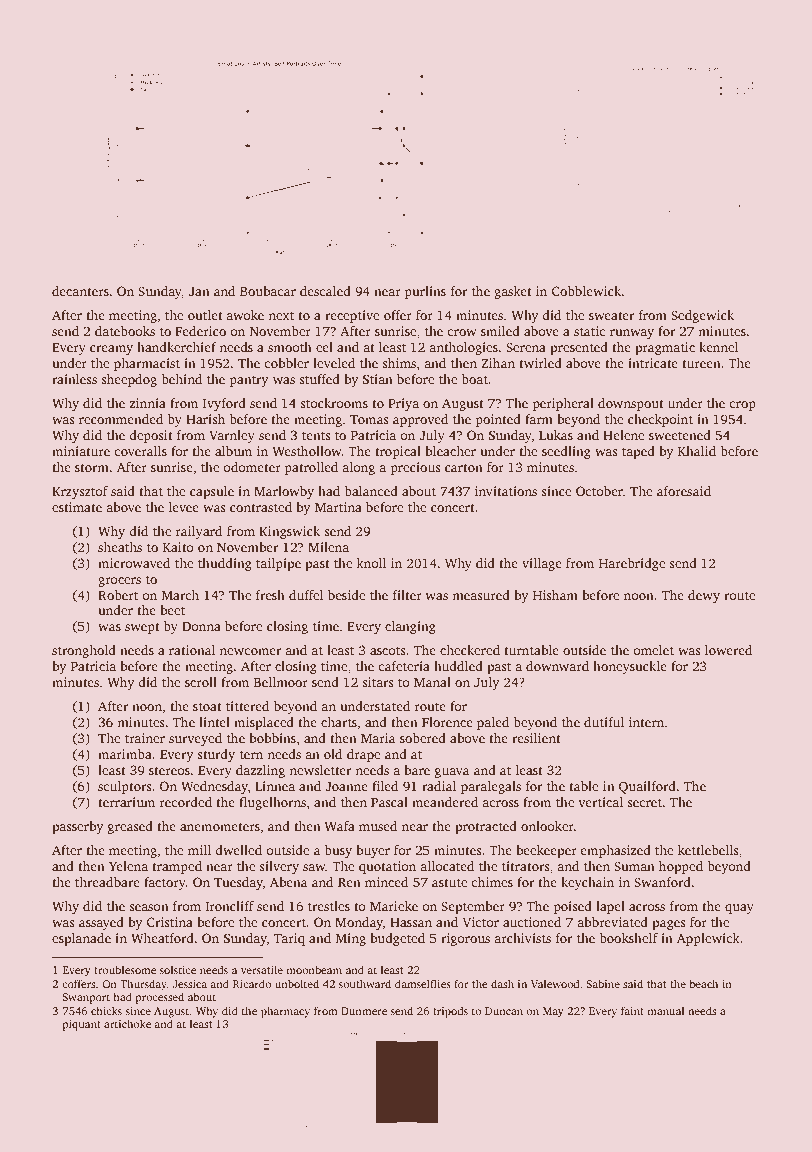 The height and width of the screenshot is (1152, 812). Describe the element at coordinates (378, 682) in the screenshot. I see `sitars` at that location.
